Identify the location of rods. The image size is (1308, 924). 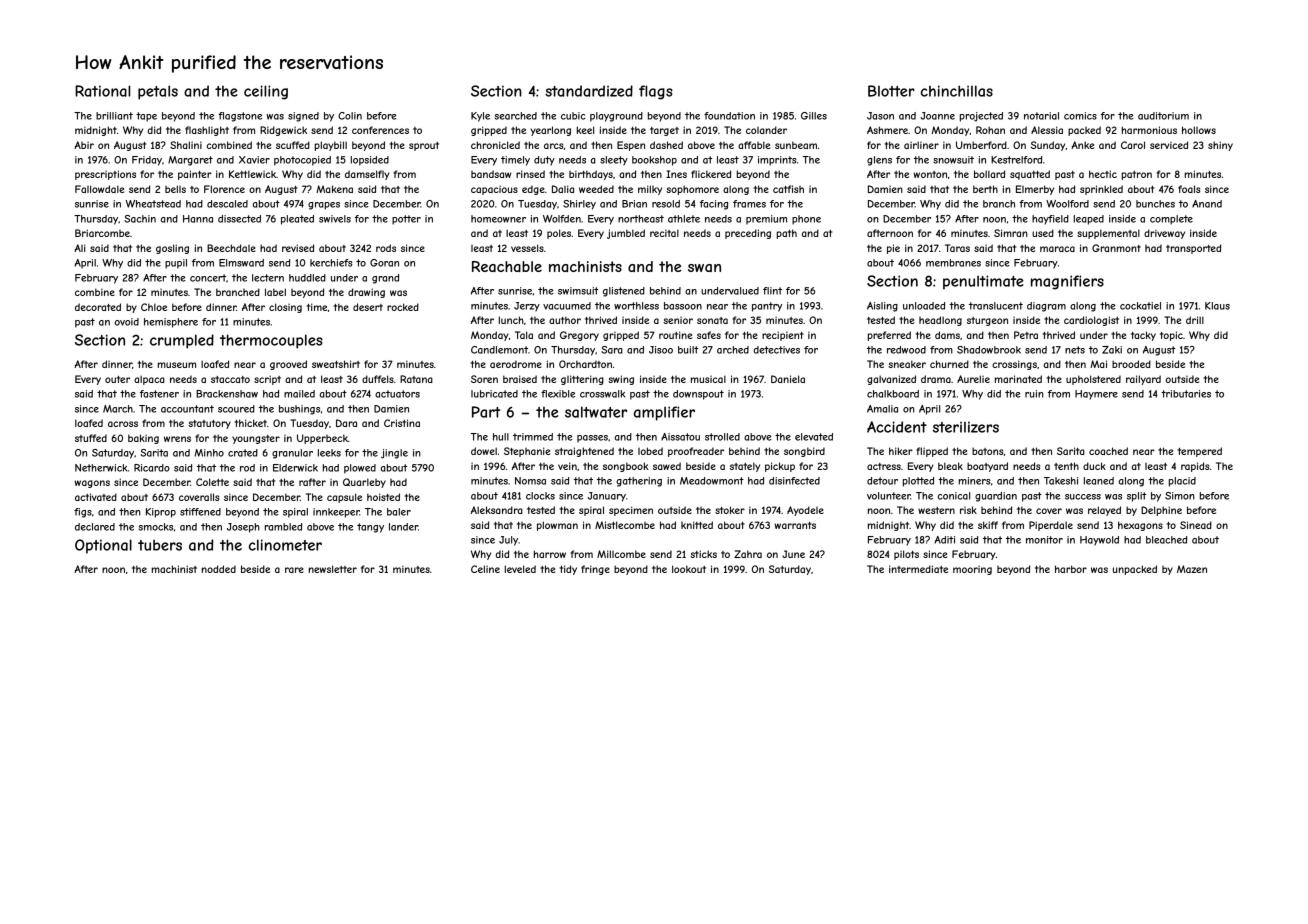
(386, 248).
